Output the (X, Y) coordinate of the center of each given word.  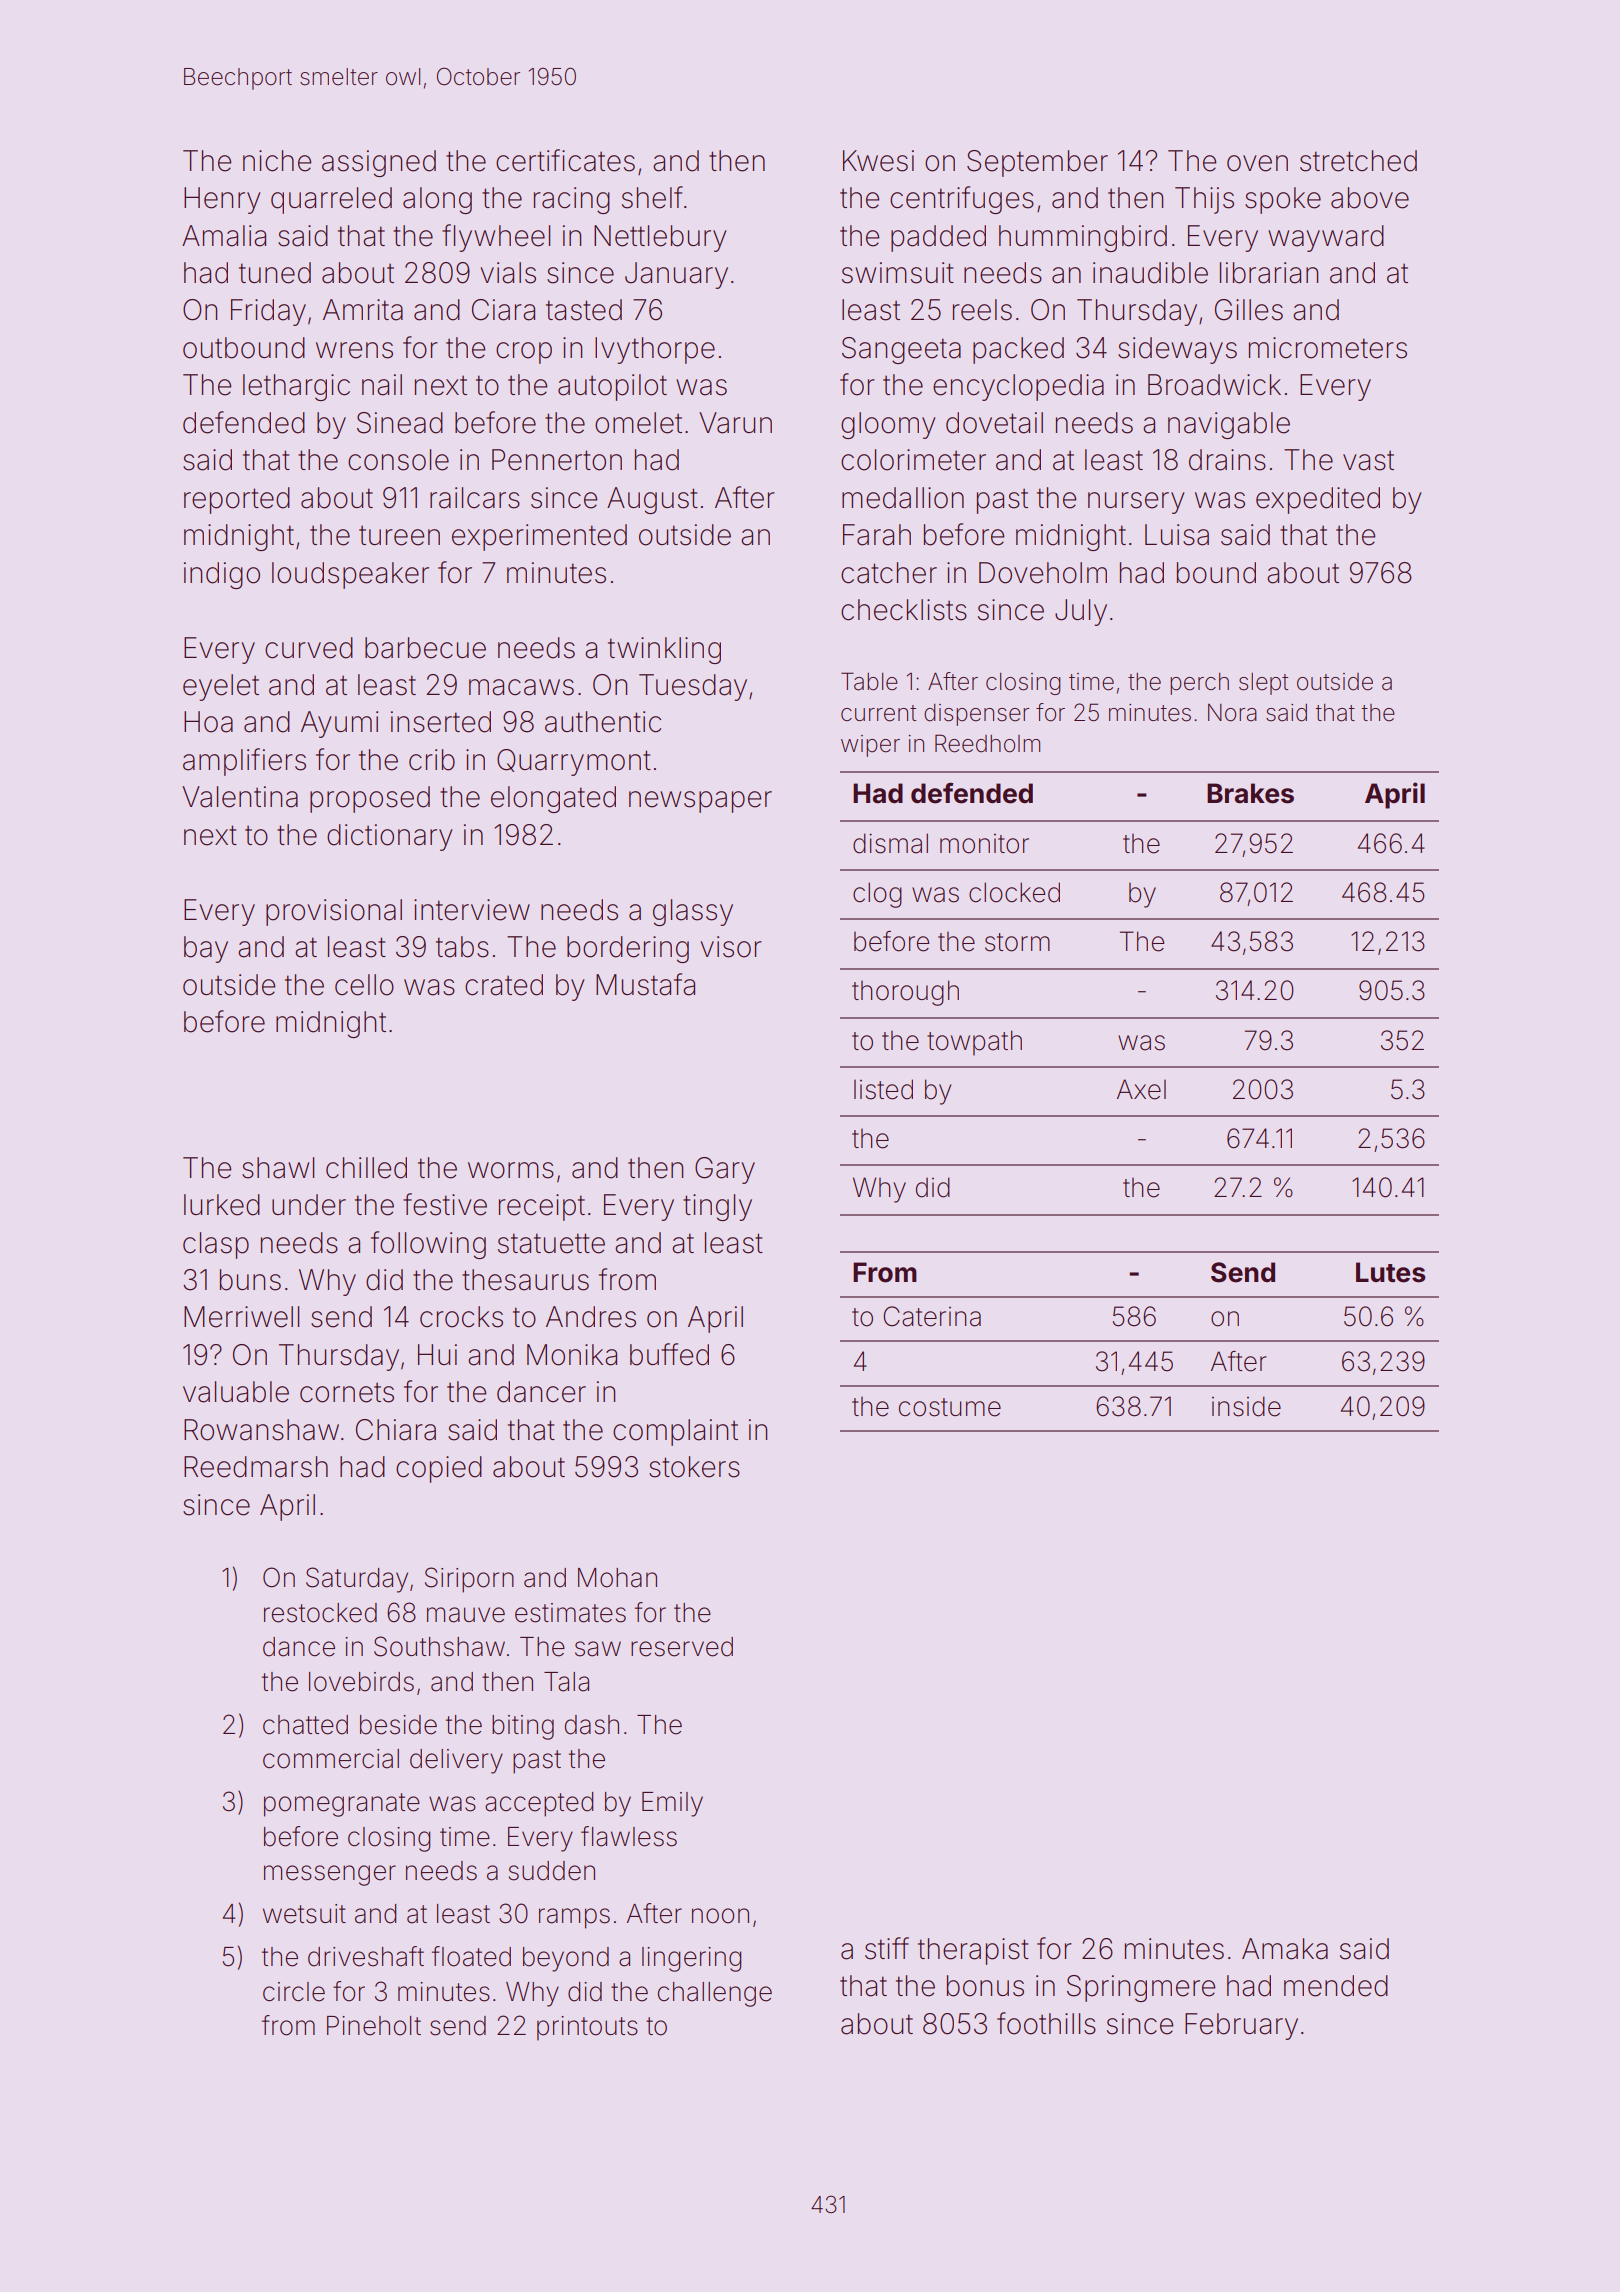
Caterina (932, 1316)
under (309, 1205)
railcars (475, 498)
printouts (587, 2028)
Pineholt (374, 2026)
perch (1199, 684)
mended (1336, 1986)
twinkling (664, 650)
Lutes (1391, 1272)
